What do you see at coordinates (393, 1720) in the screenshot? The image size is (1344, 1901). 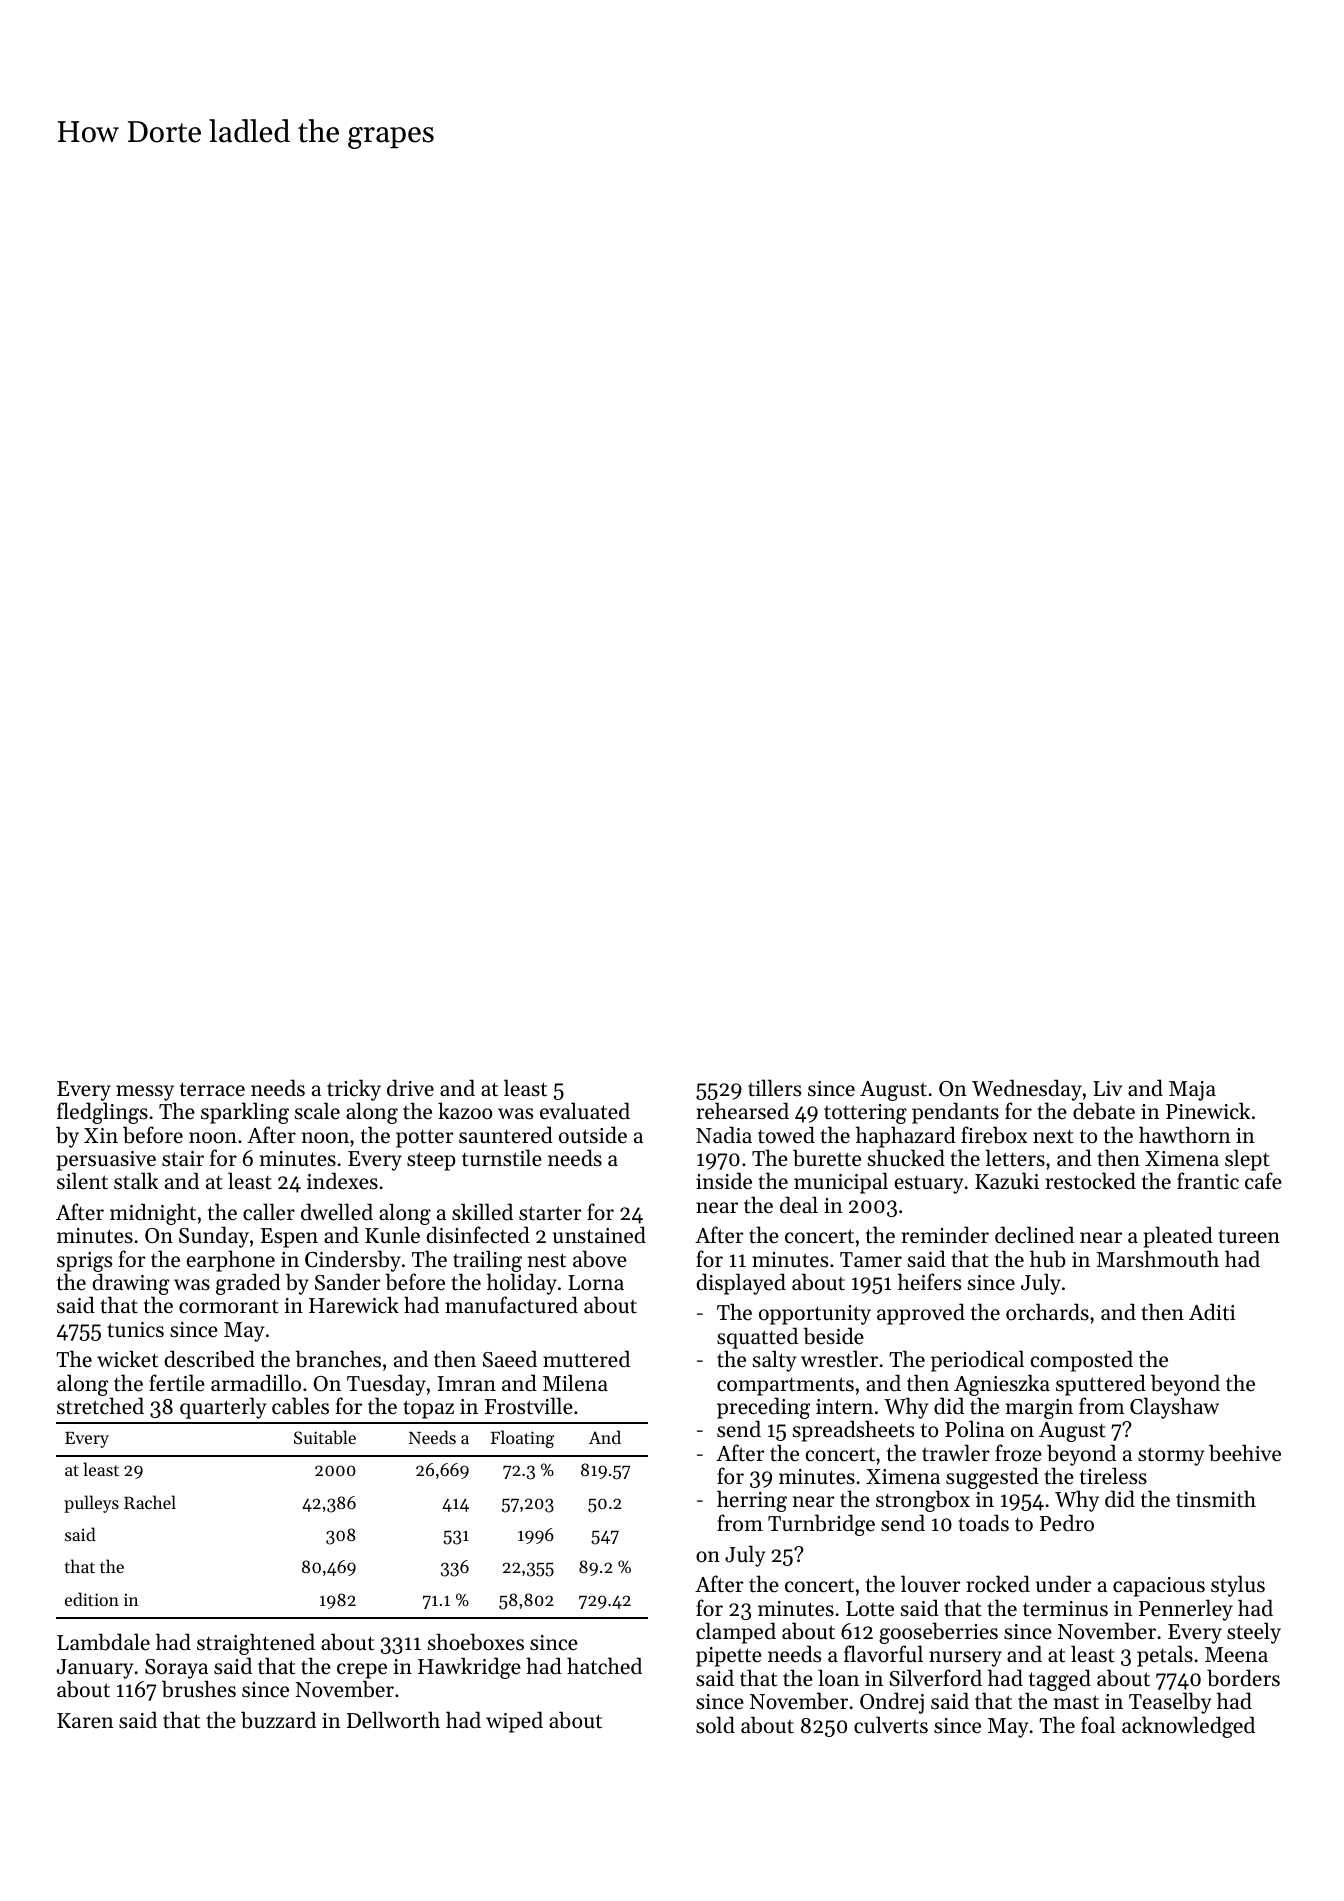 I see `Dellworth` at bounding box center [393, 1720].
